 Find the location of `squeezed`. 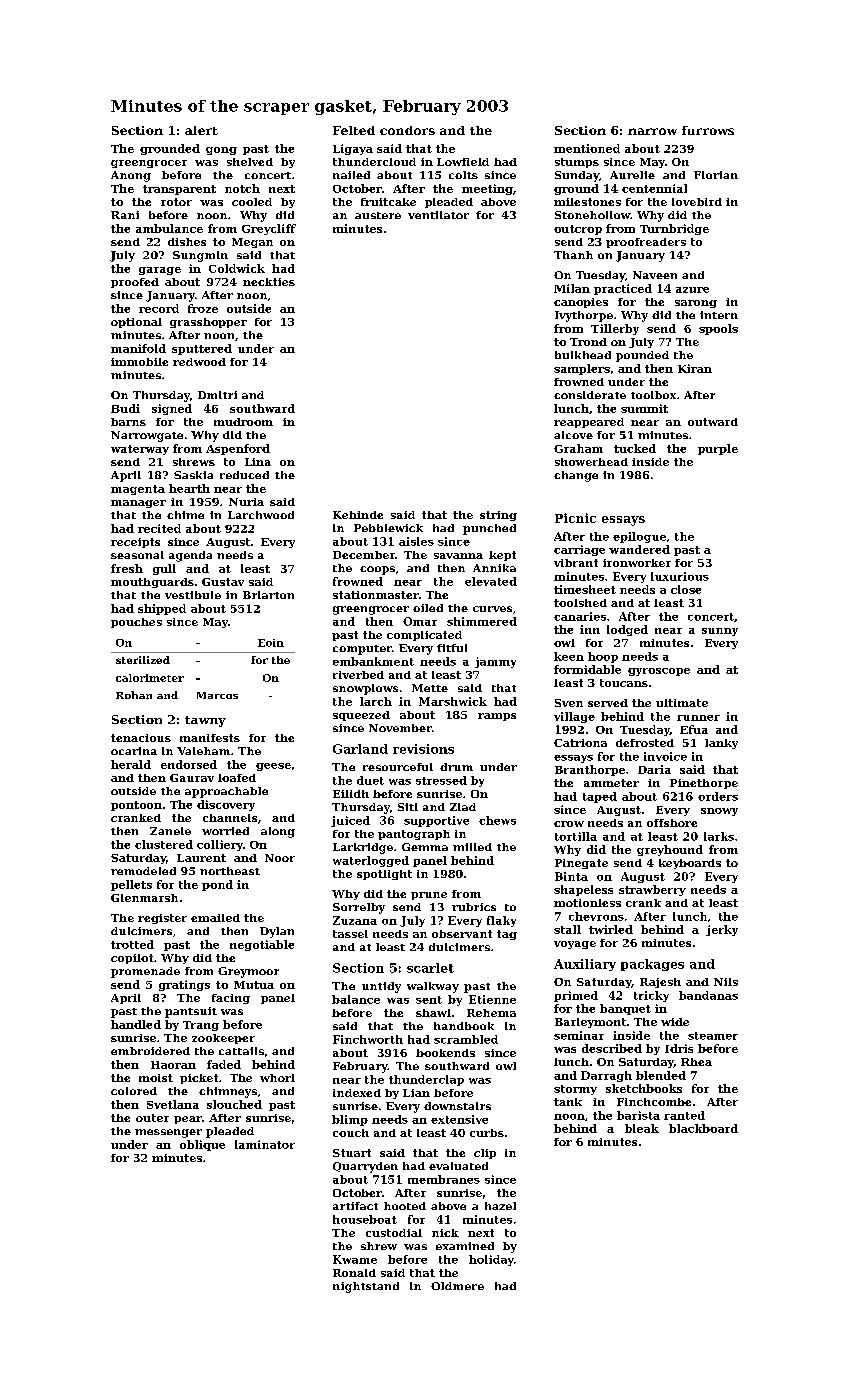

squeezed is located at coordinates (361, 716).
